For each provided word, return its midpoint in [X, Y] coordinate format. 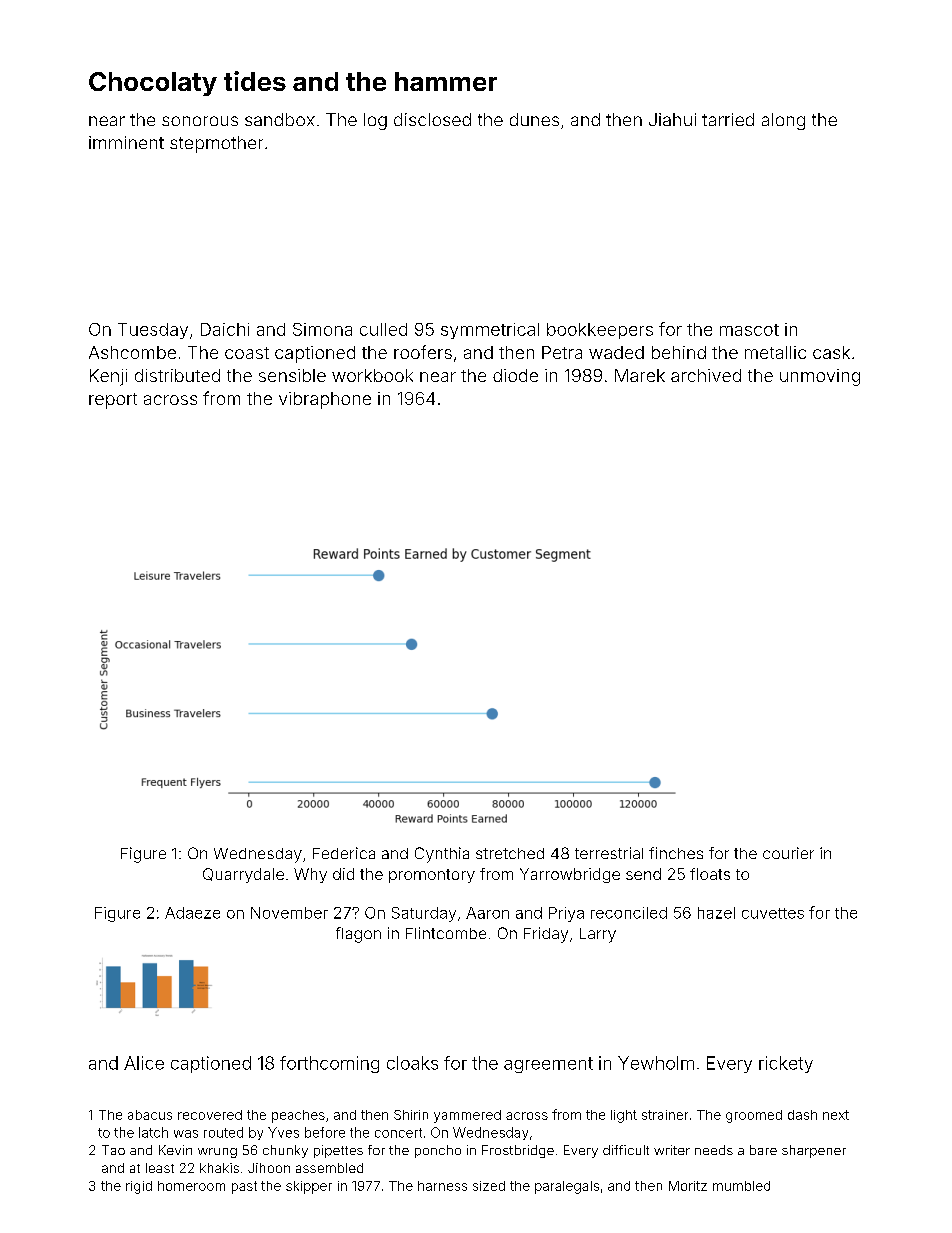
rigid [139, 1187]
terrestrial [609, 853]
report [113, 401]
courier [788, 853]
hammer [446, 81]
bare [763, 1150]
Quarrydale [243, 875]
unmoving [820, 377]
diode [515, 375]
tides [255, 81]
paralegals [567, 1187]
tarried [728, 119]
